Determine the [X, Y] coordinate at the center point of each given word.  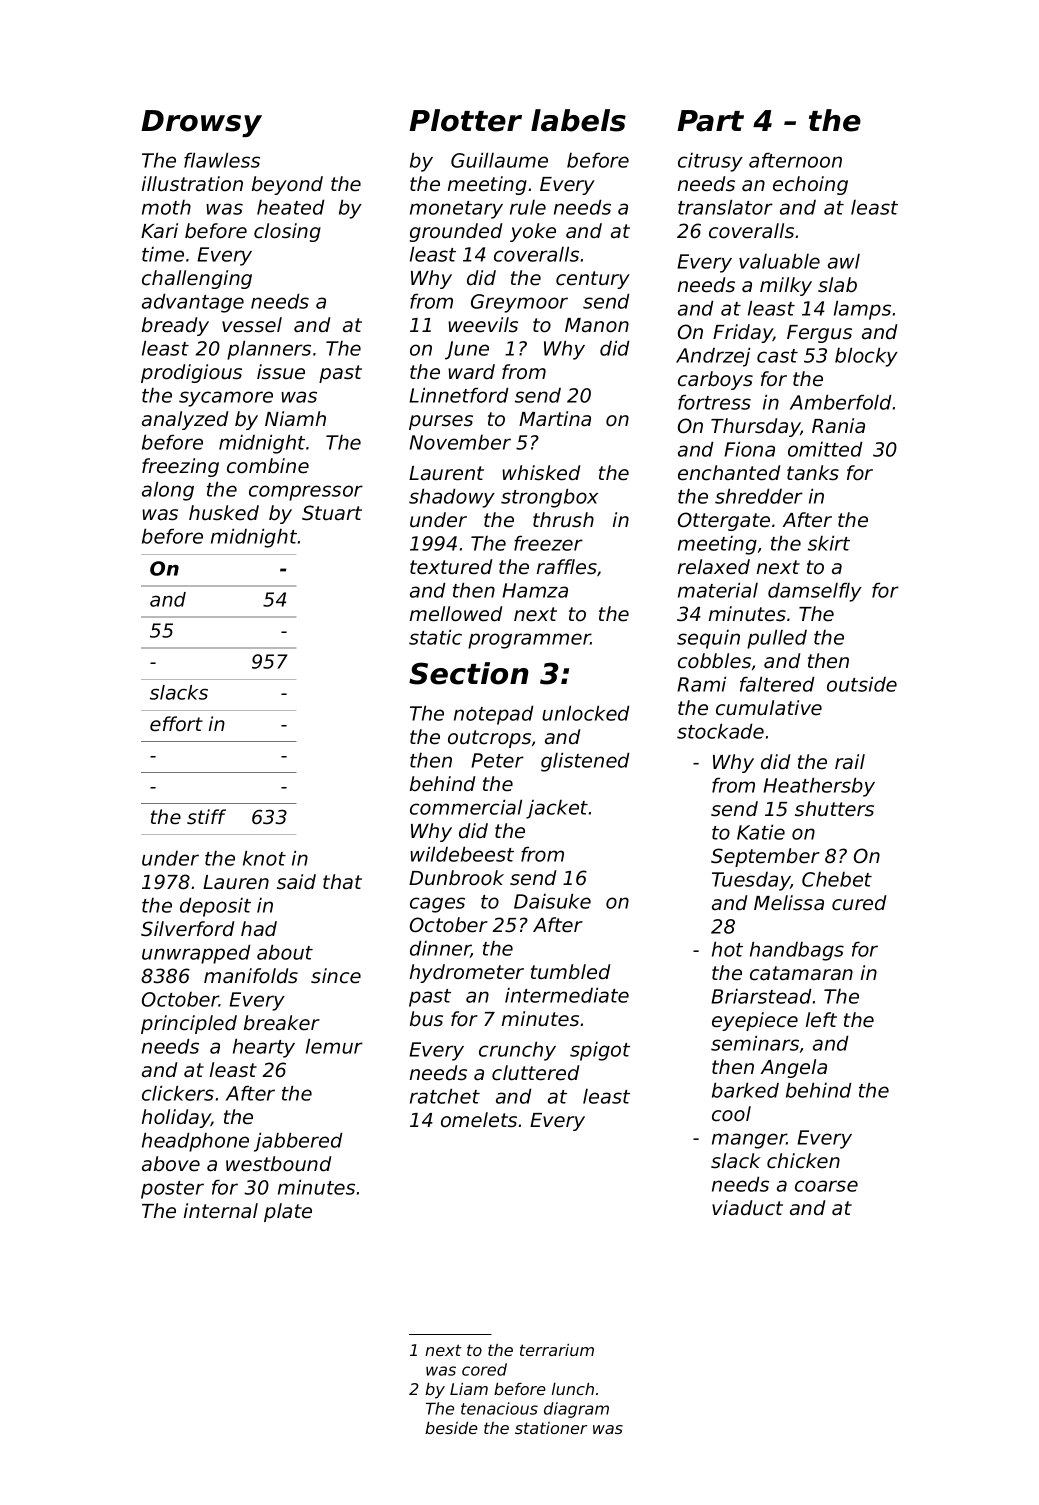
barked [745, 1090]
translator [725, 207]
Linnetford [459, 395]
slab [837, 285]
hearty [264, 1048]
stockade [720, 731]
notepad [494, 715]
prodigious [191, 373]
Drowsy [201, 123]
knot [264, 858]
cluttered [535, 1073]
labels [578, 120]
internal [221, 1211]
